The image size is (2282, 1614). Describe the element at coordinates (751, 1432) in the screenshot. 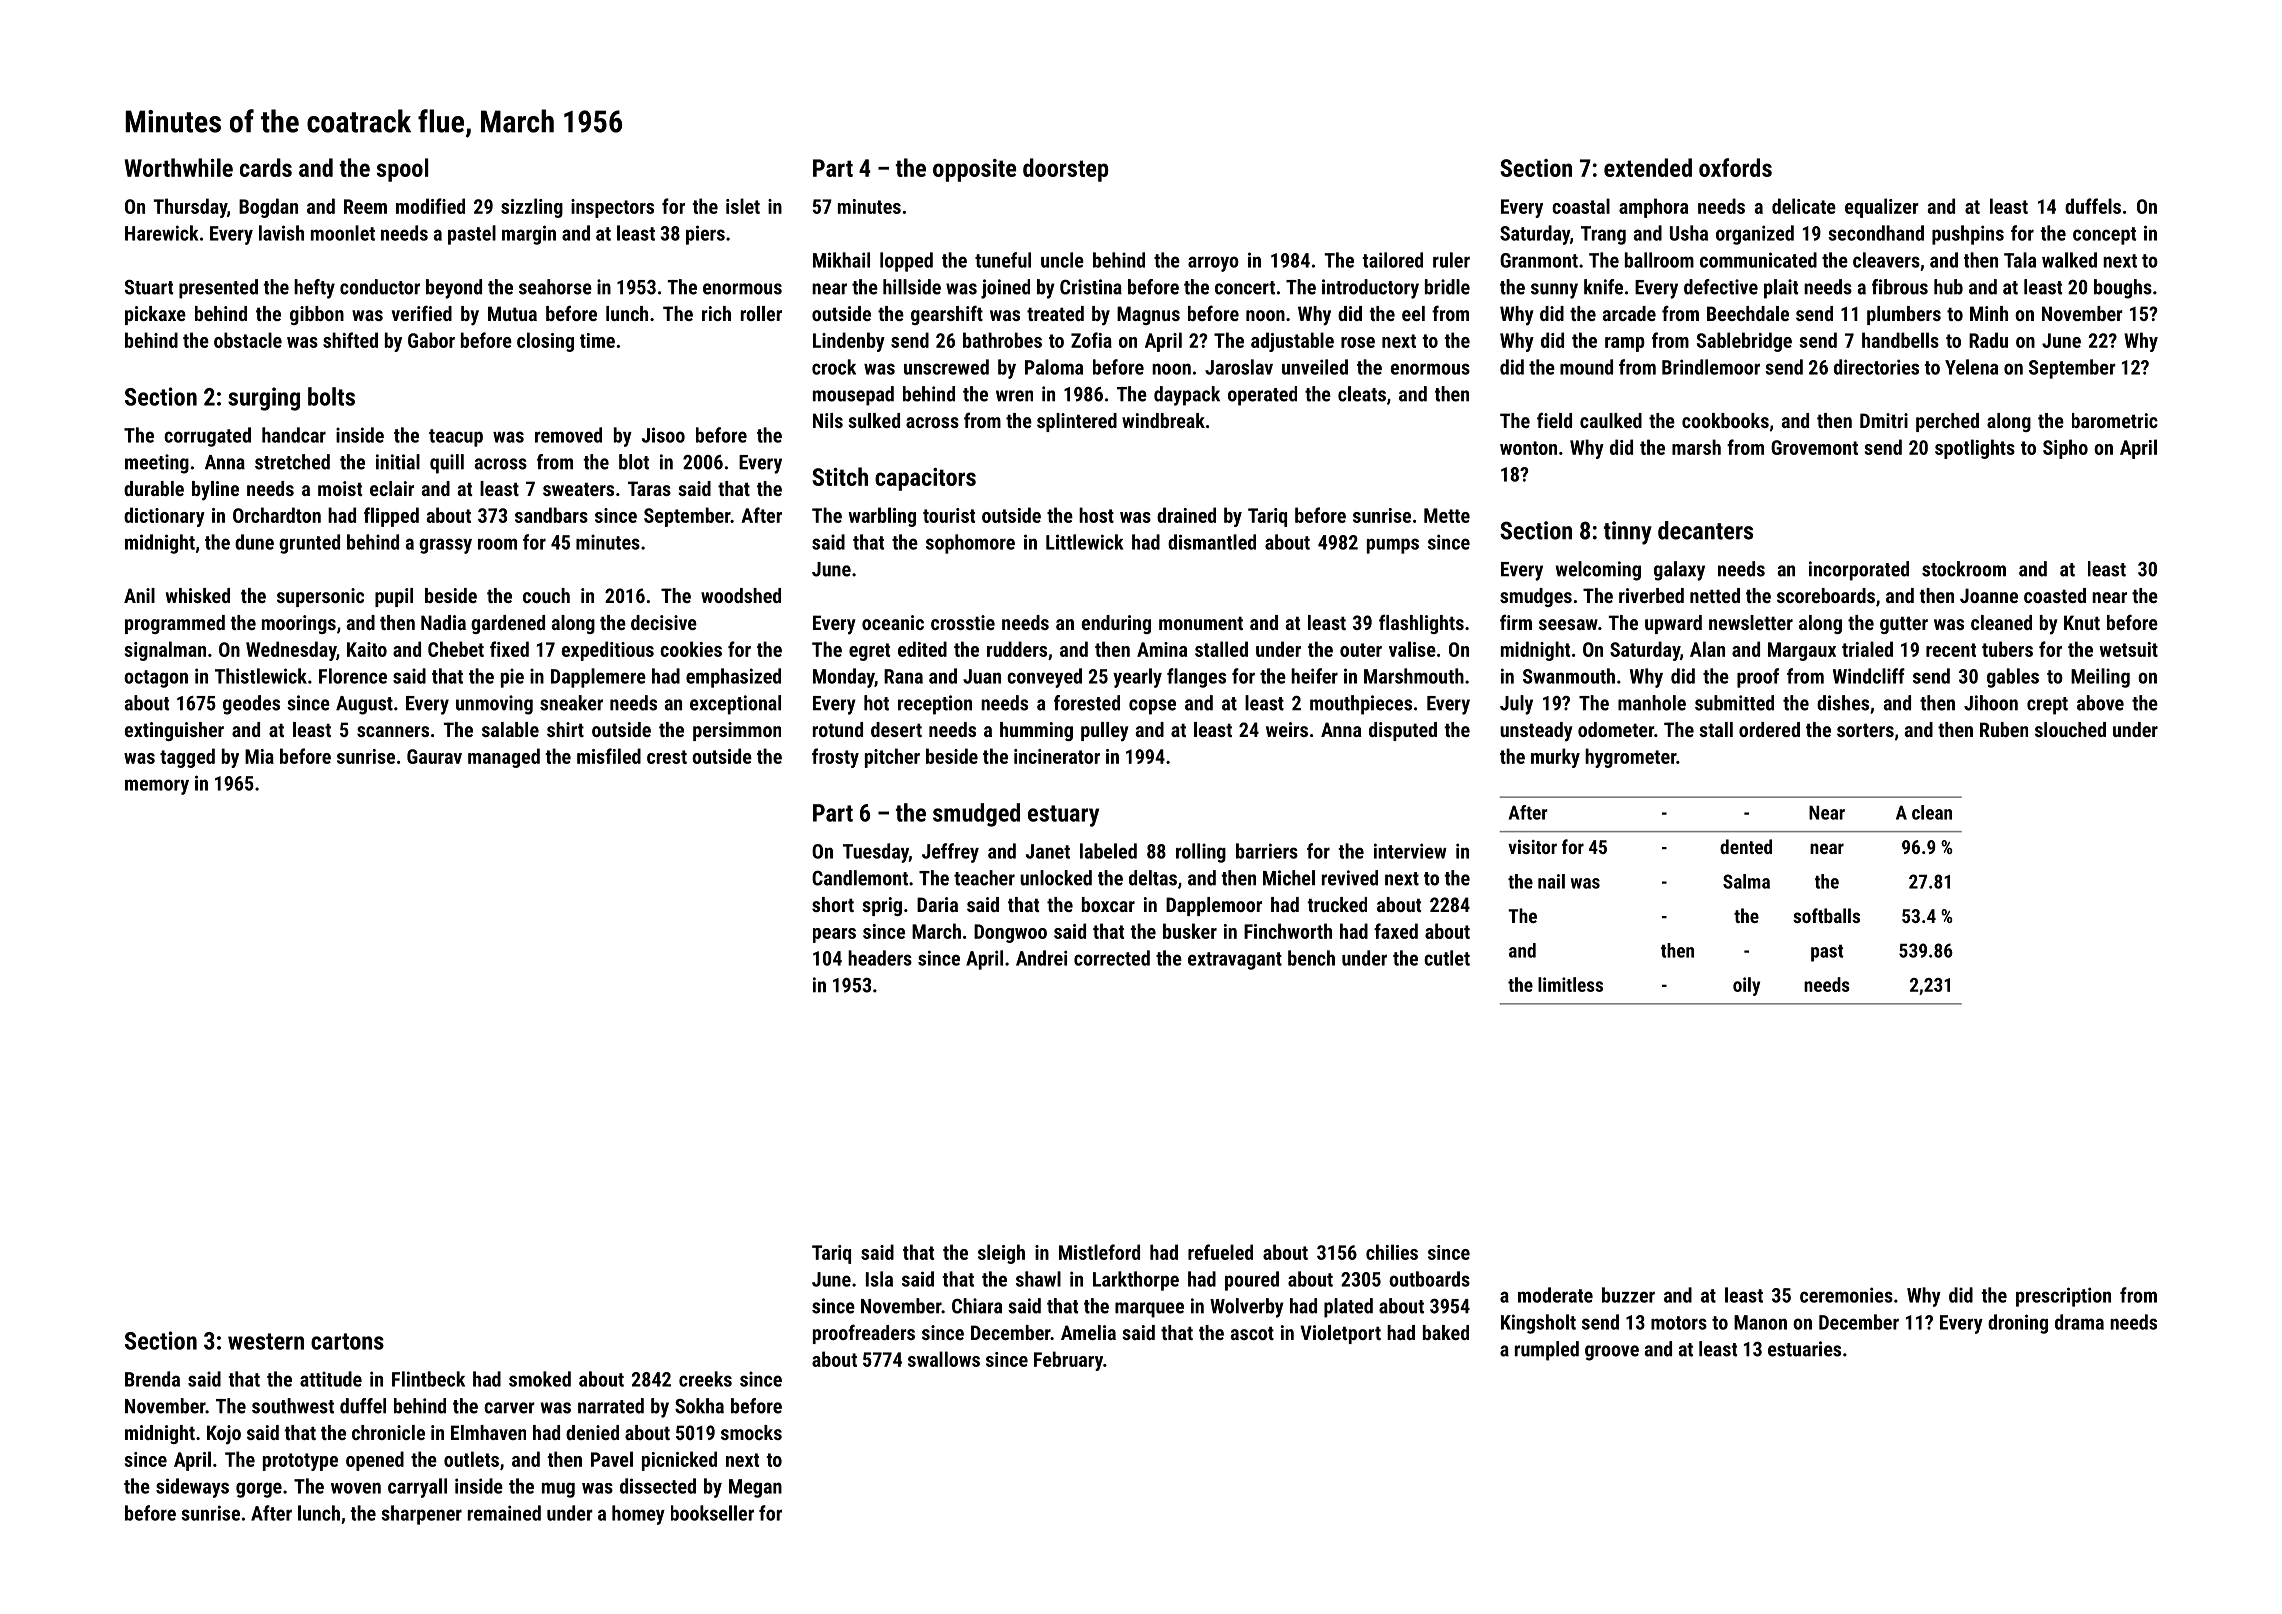

I see `smocks` at that location.
